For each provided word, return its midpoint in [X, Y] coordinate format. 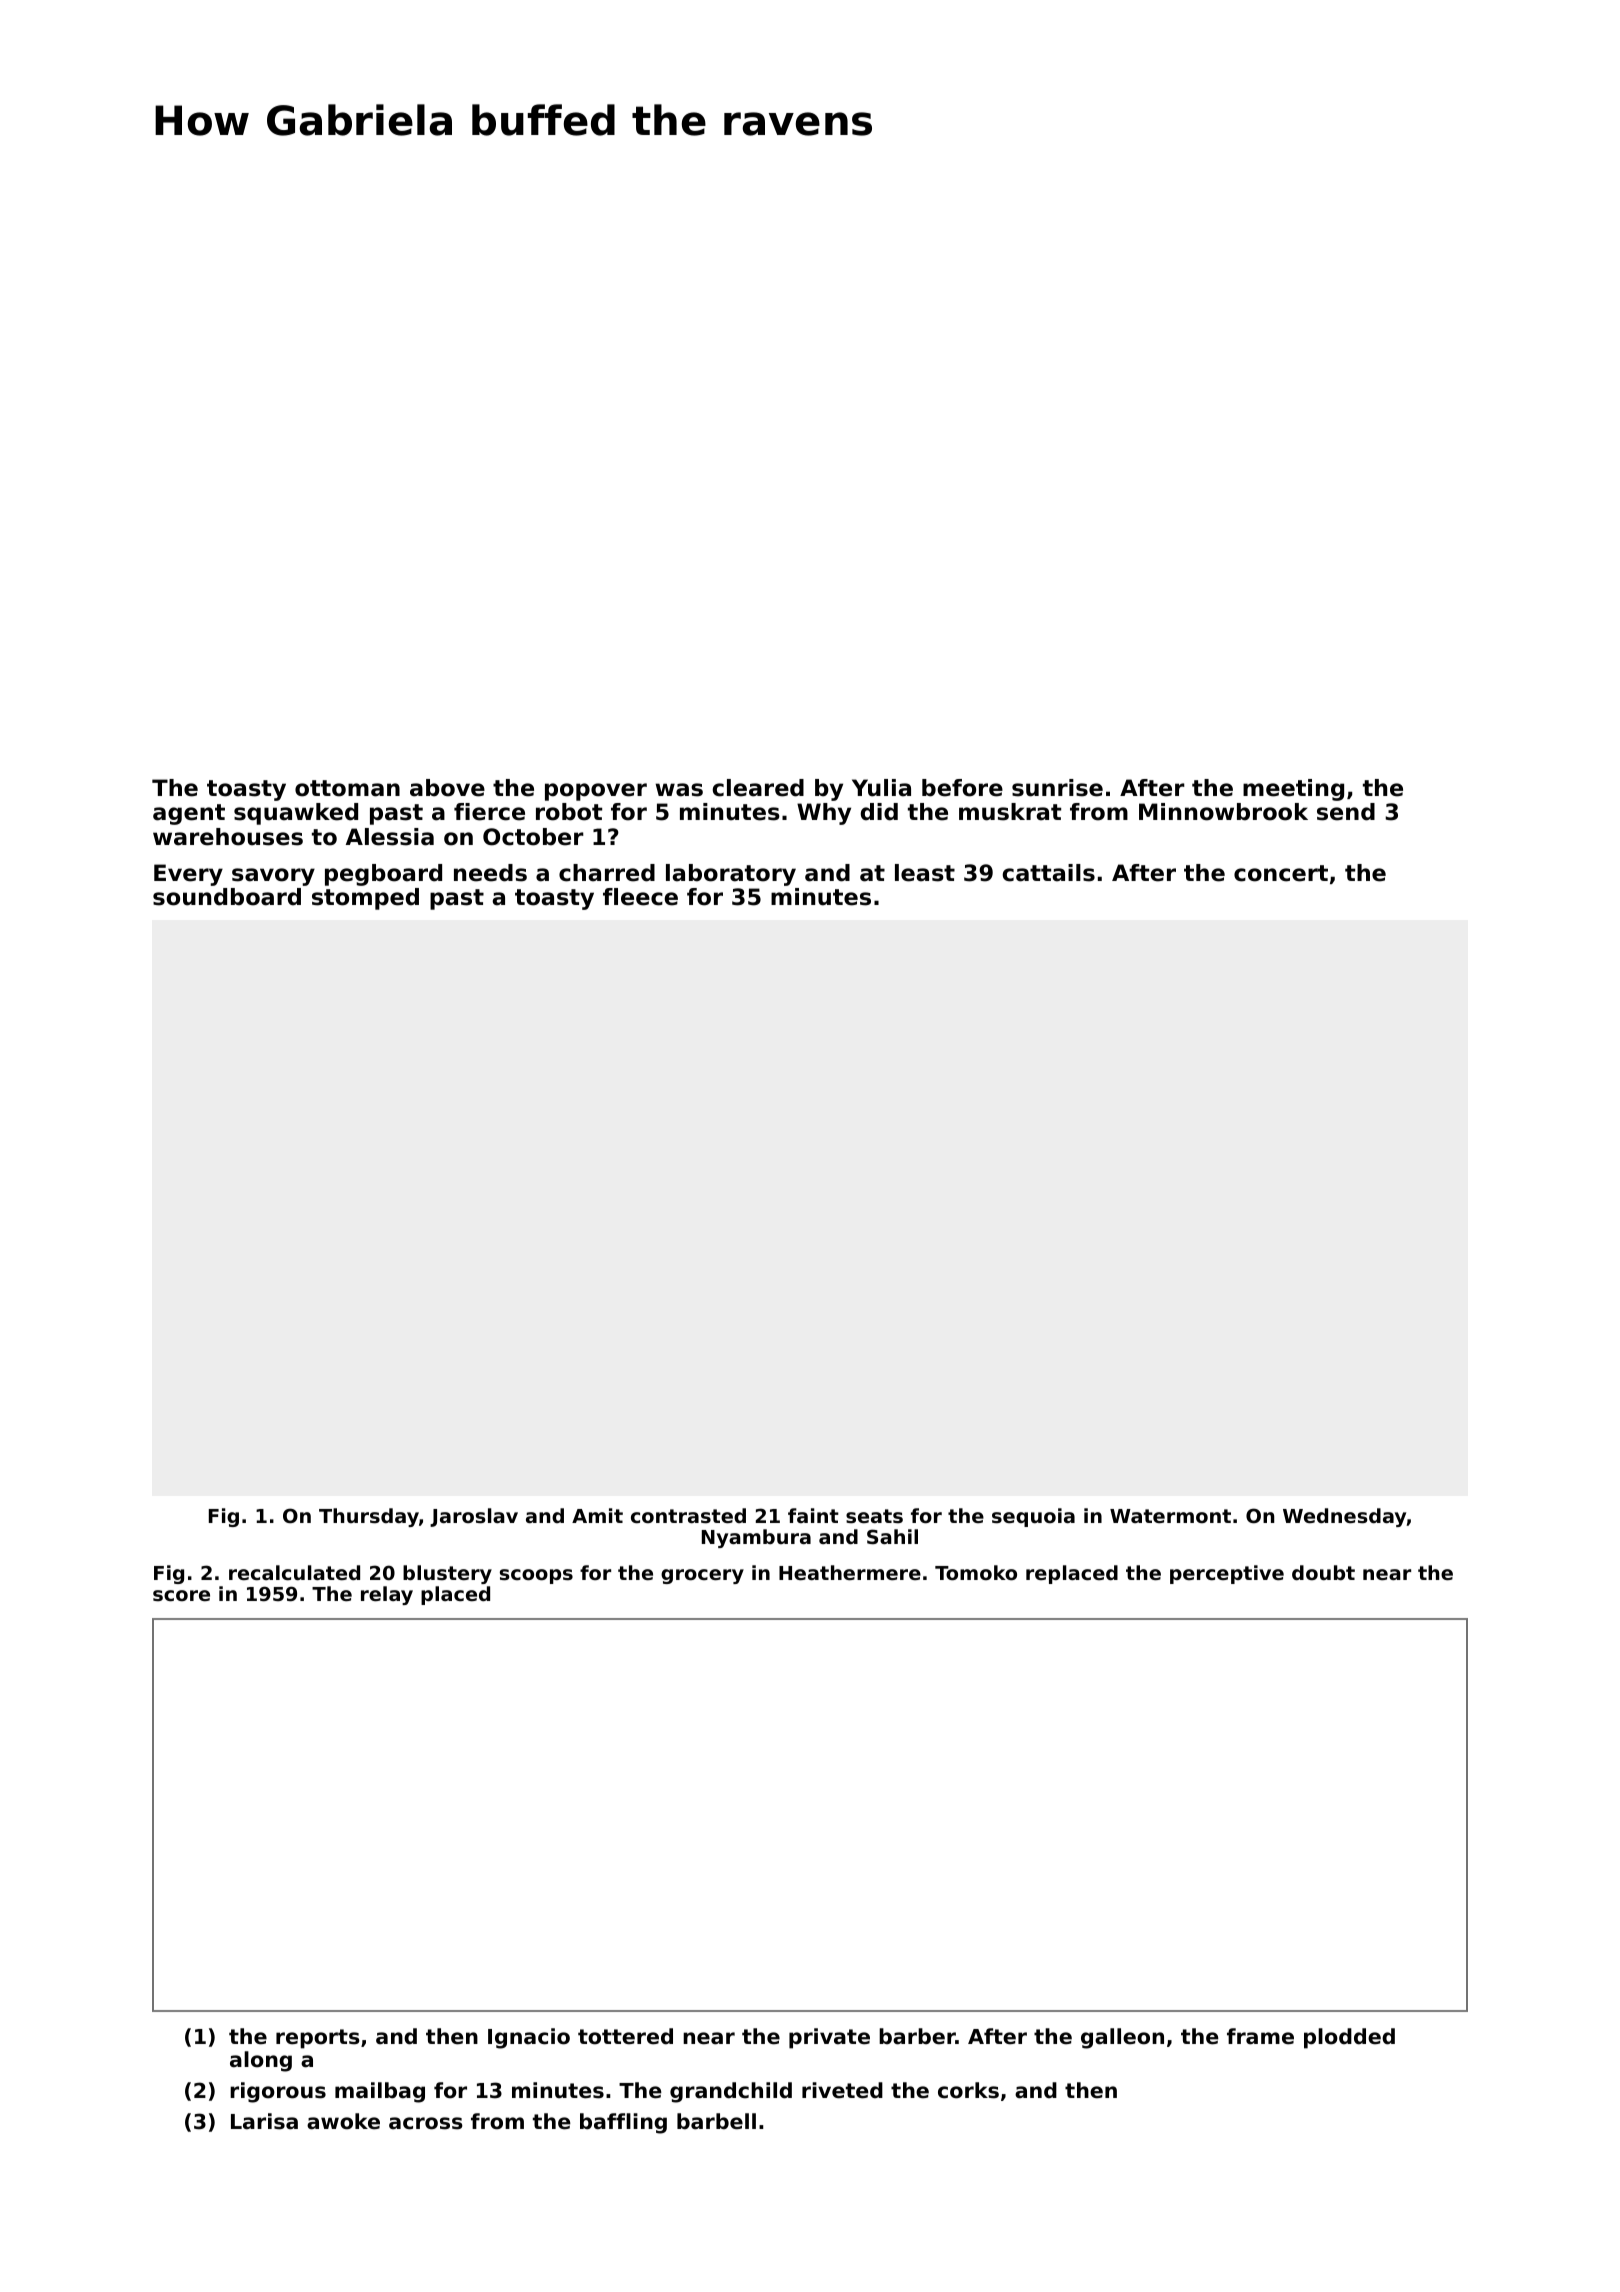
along [261, 2061]
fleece [640, 897]
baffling [623, 2123]
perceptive [1227, 1574]
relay [387, 1595]
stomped [365, 899]
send [1346, 812]
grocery [702, 1576]
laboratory [731, 875]
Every [188, 875]
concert [1281, 873]
